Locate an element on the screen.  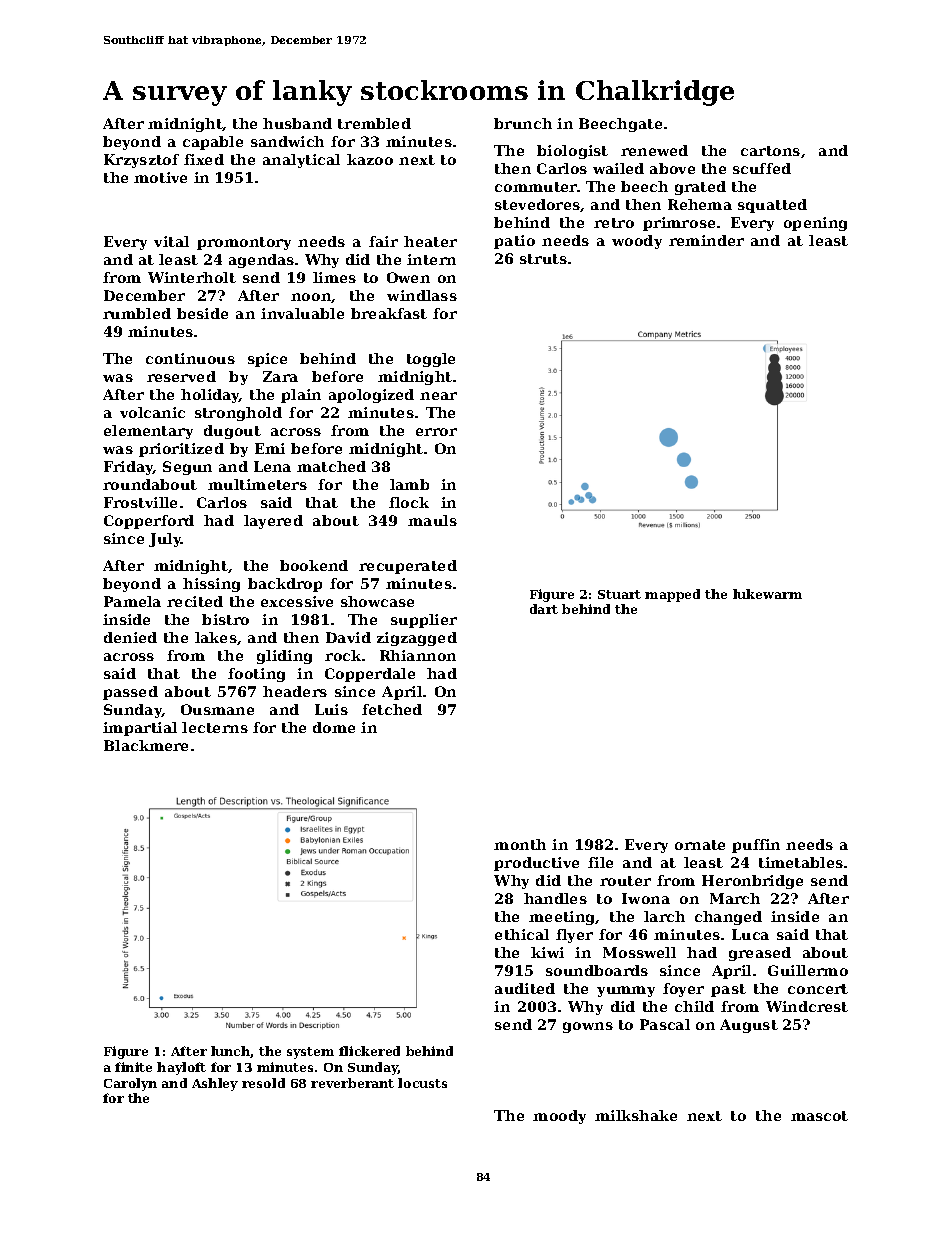
dart is located at coordinates (544, 609).
